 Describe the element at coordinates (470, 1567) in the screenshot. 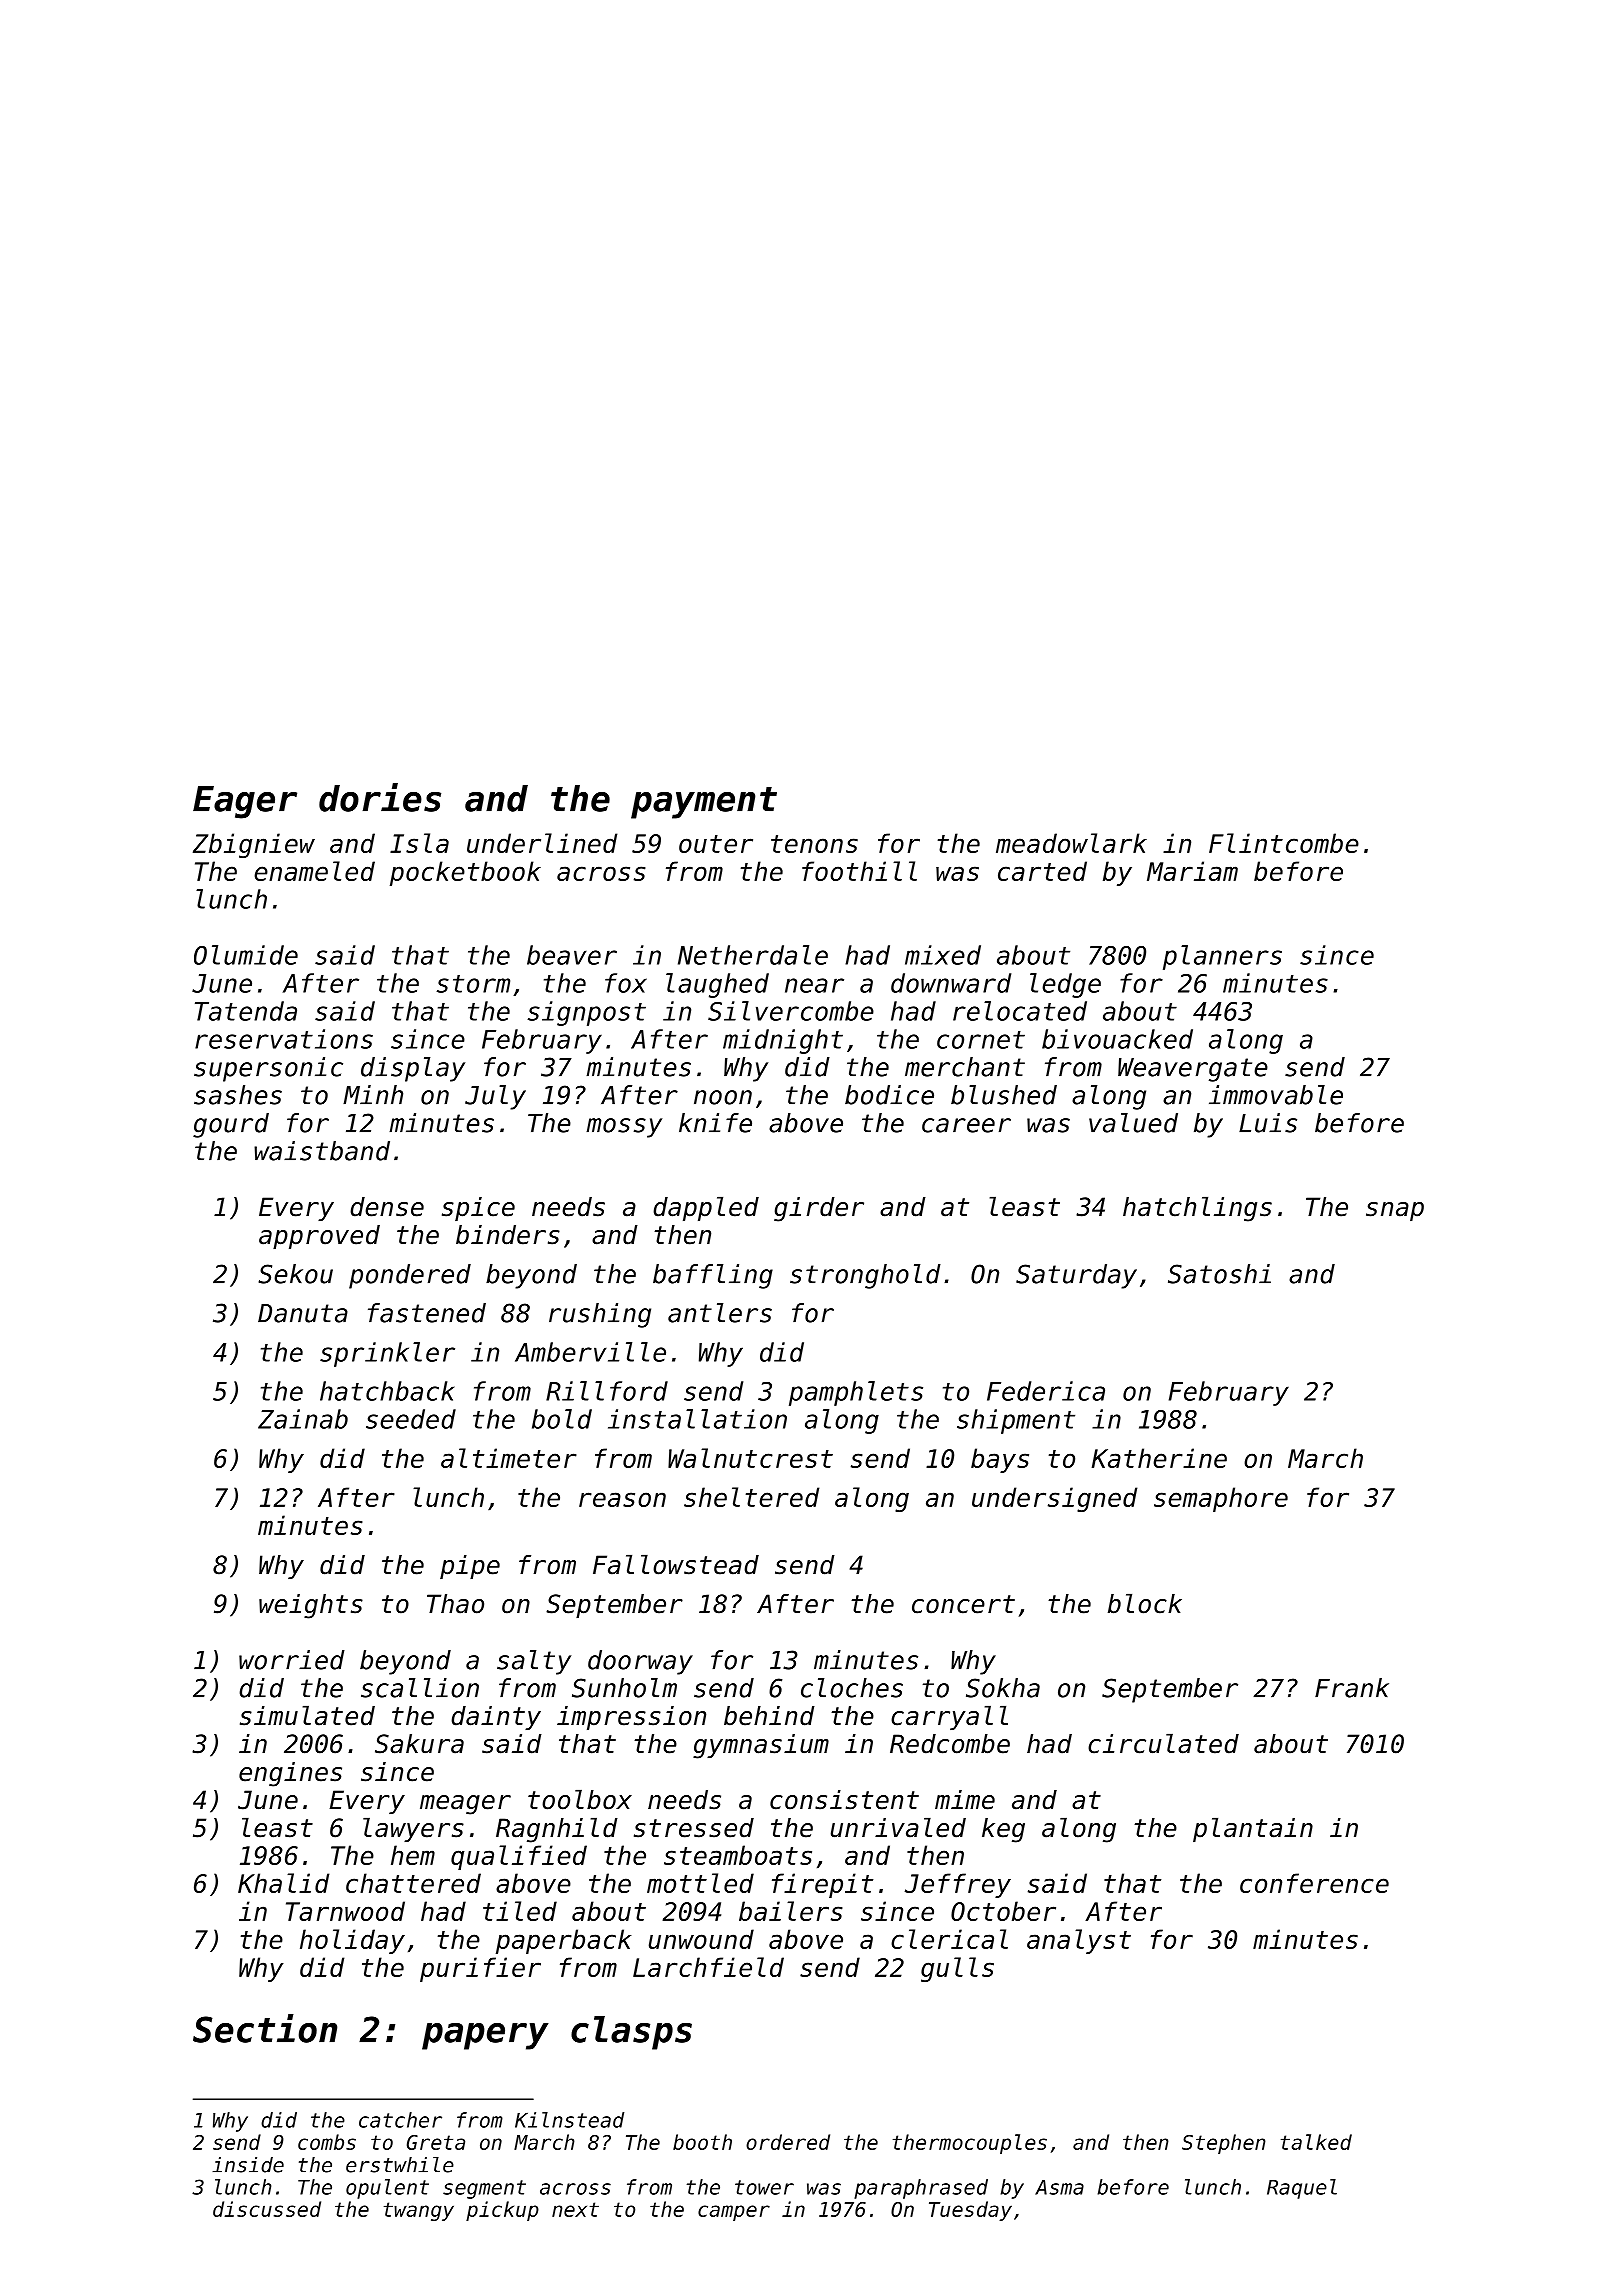

I see `pipe` at that location.
